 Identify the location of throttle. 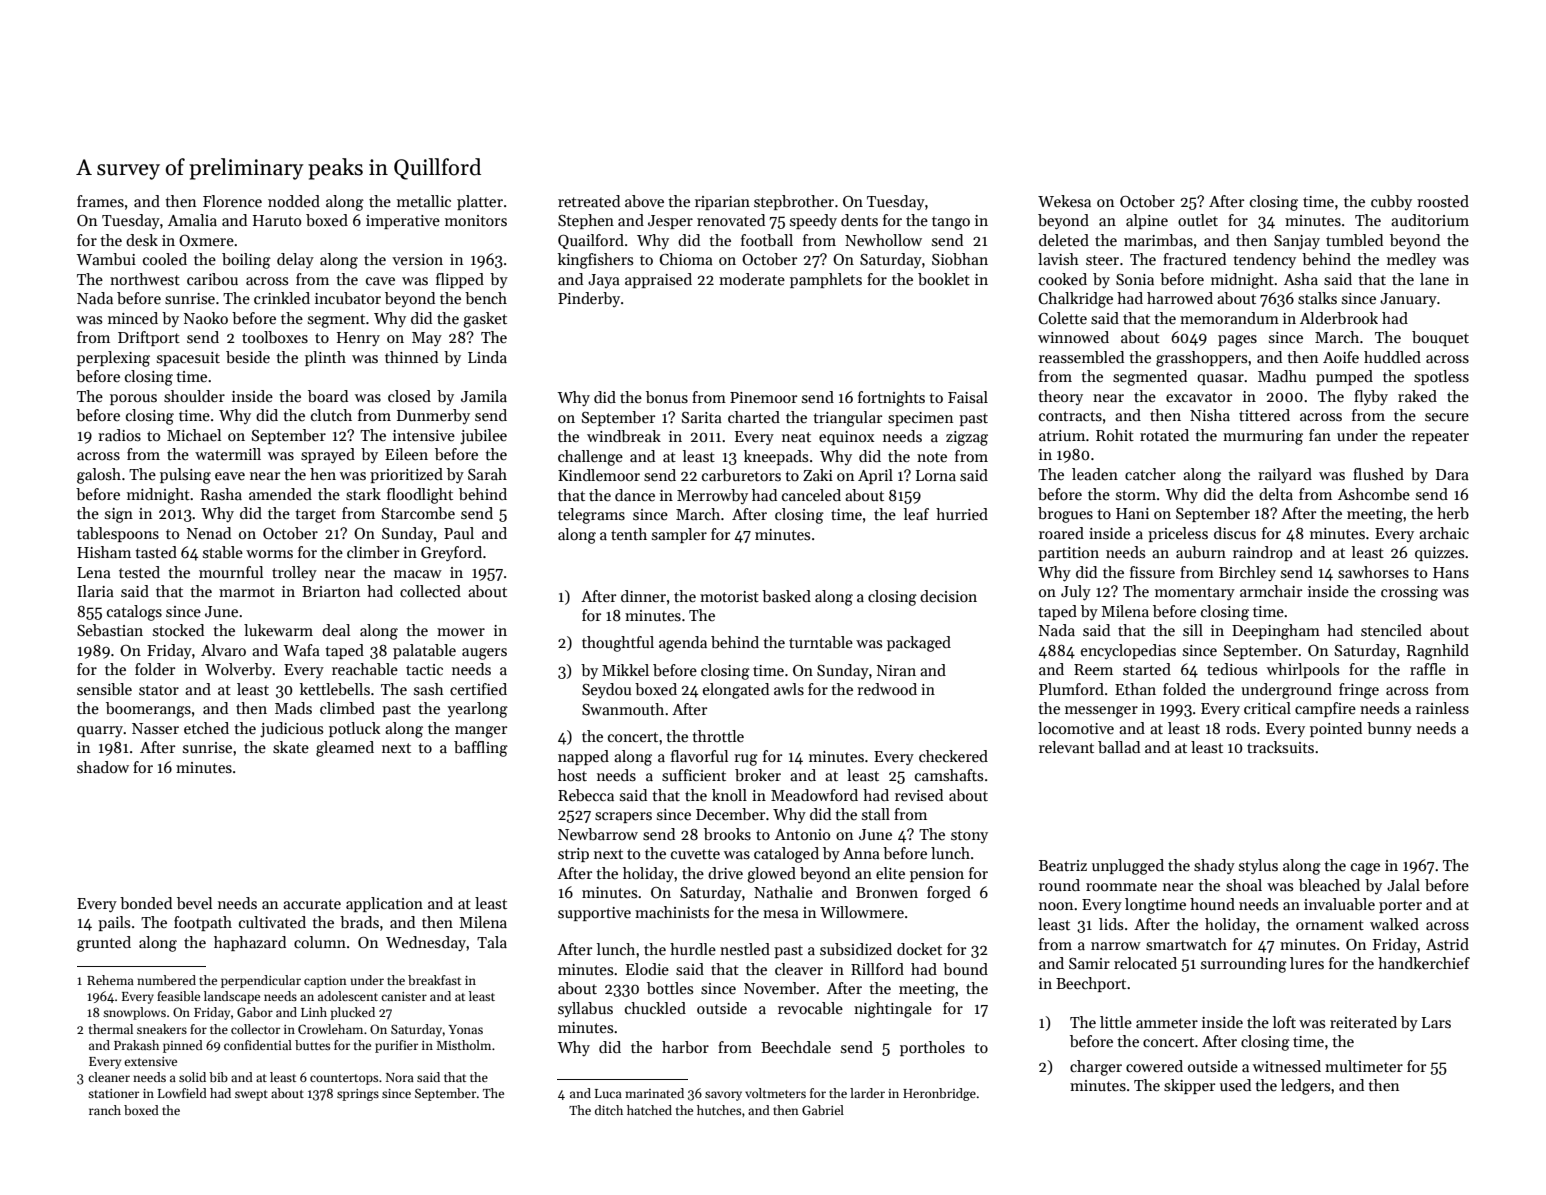
(718, 736).
